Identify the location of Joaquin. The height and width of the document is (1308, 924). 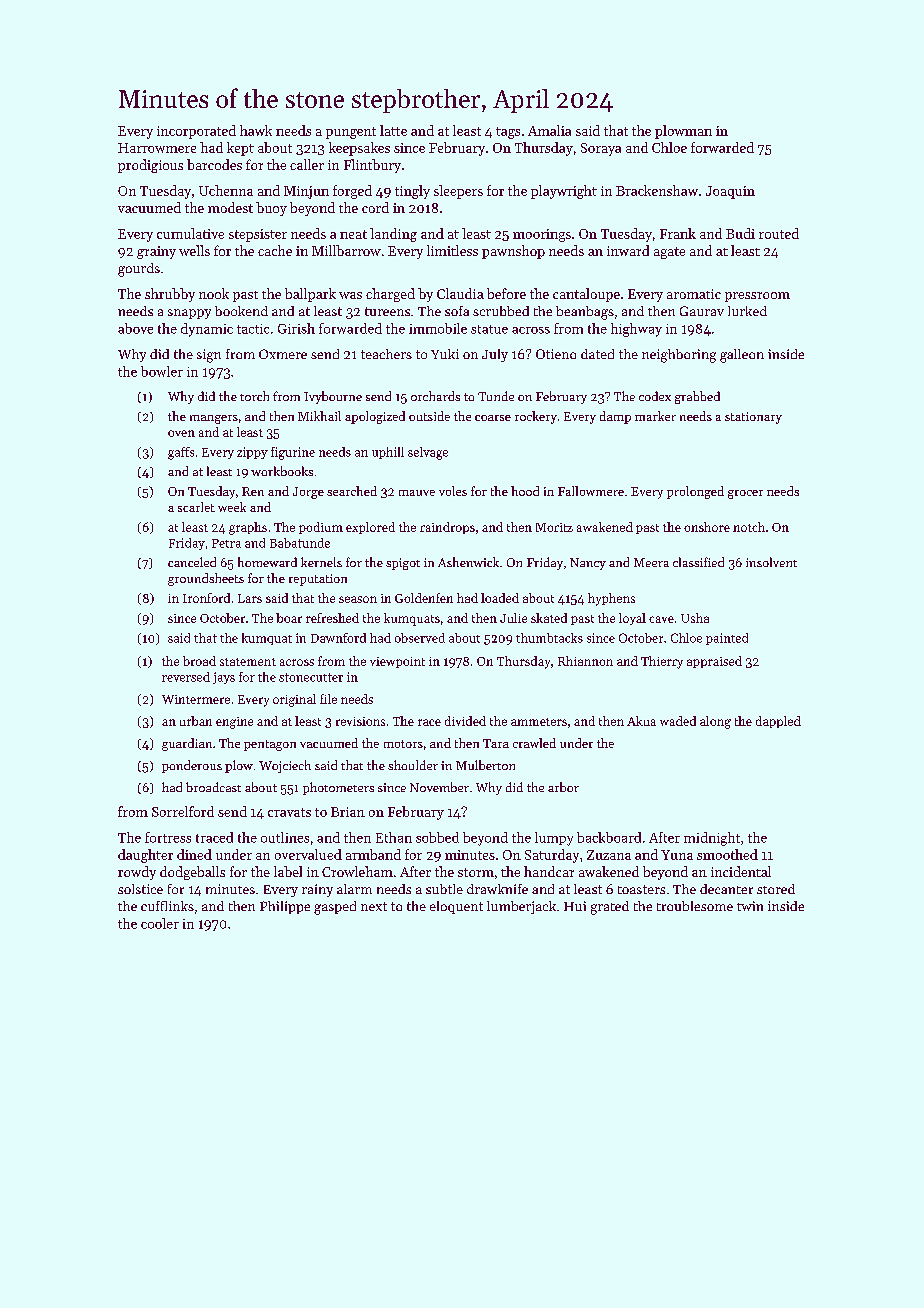
(730, 192).
